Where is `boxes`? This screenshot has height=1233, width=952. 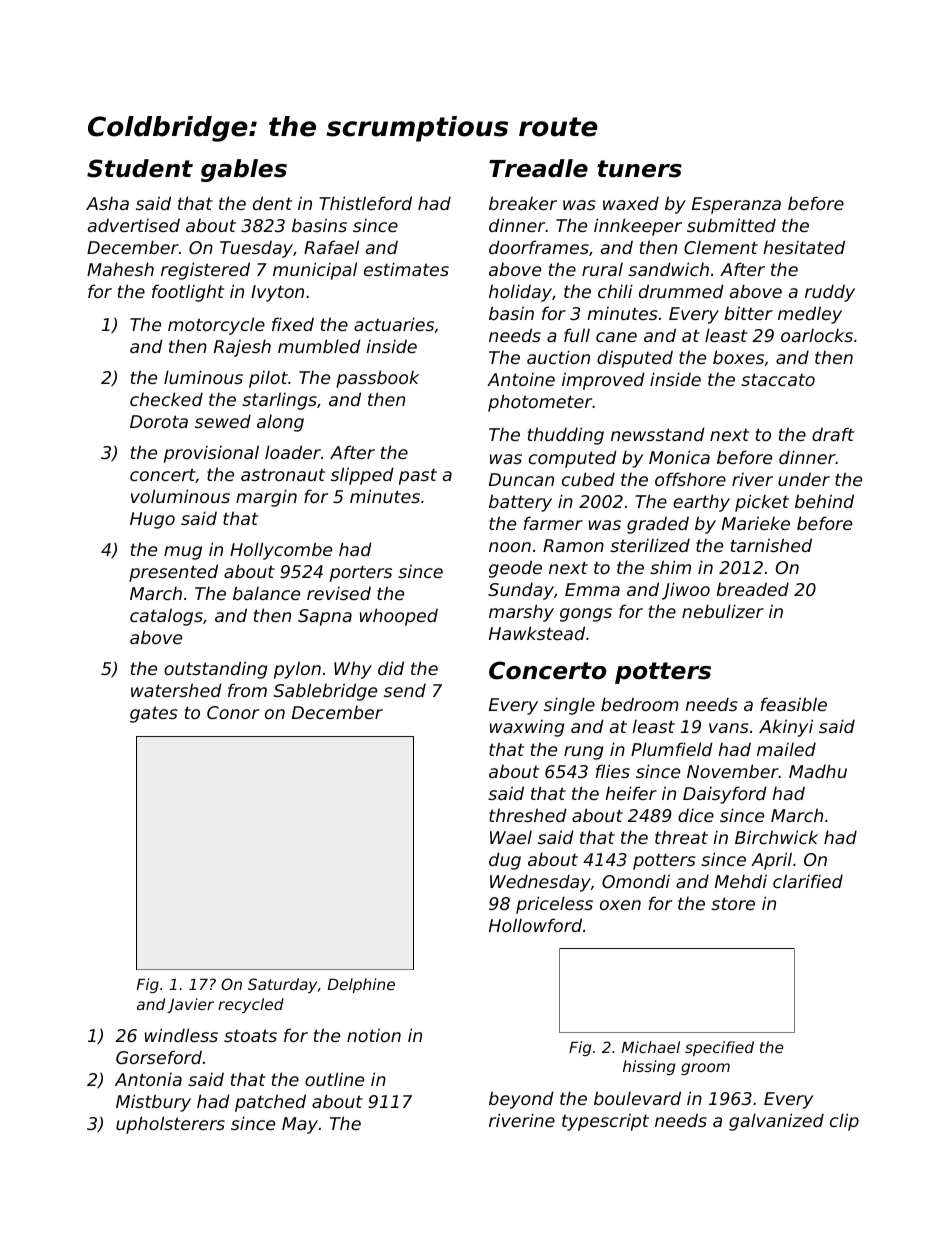
boxes is located at coordinates (738, 357).
